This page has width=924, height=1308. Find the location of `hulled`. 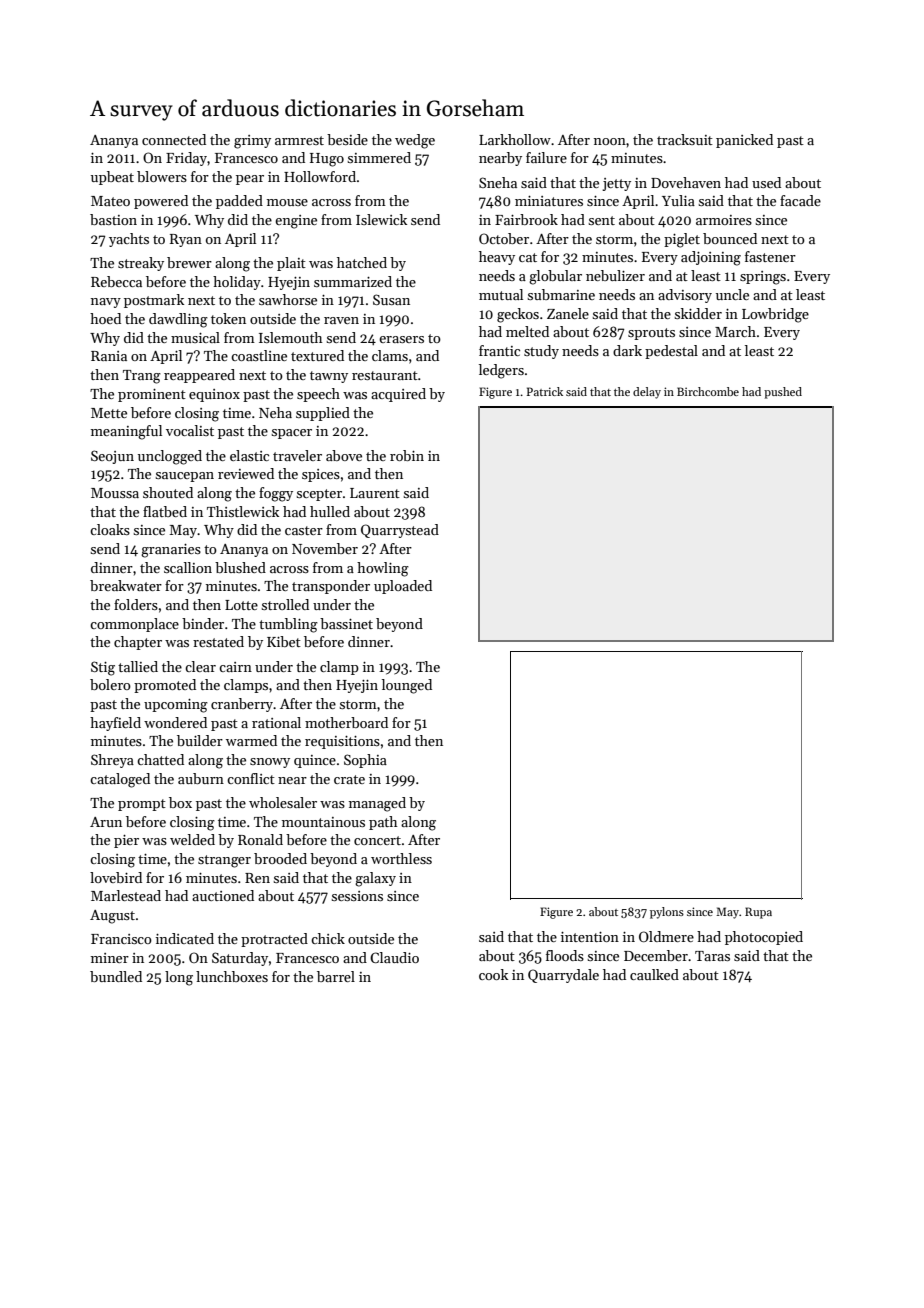

hulled is located at coordinates (330, 511).
